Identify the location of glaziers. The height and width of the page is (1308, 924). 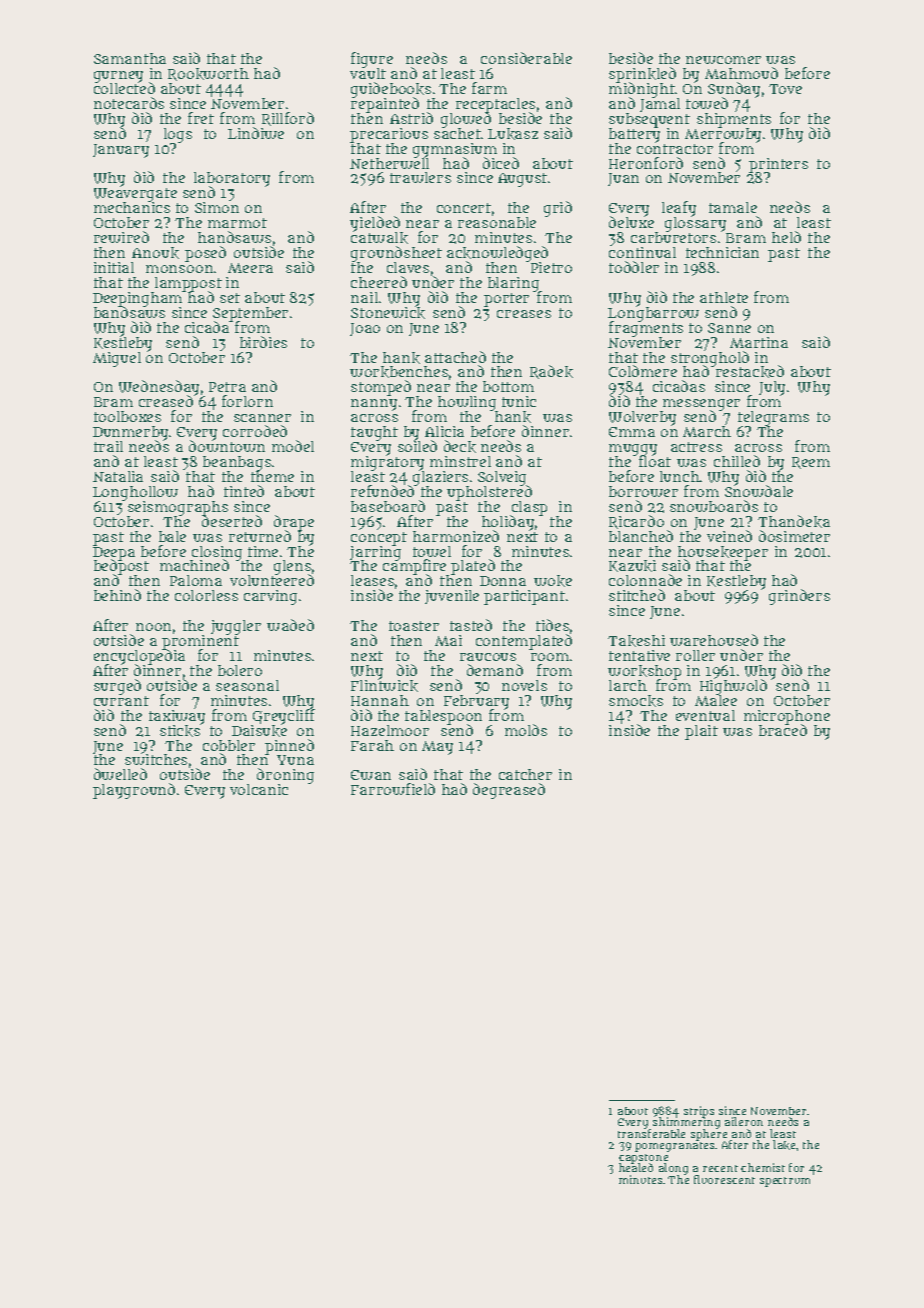
(440, 478).
